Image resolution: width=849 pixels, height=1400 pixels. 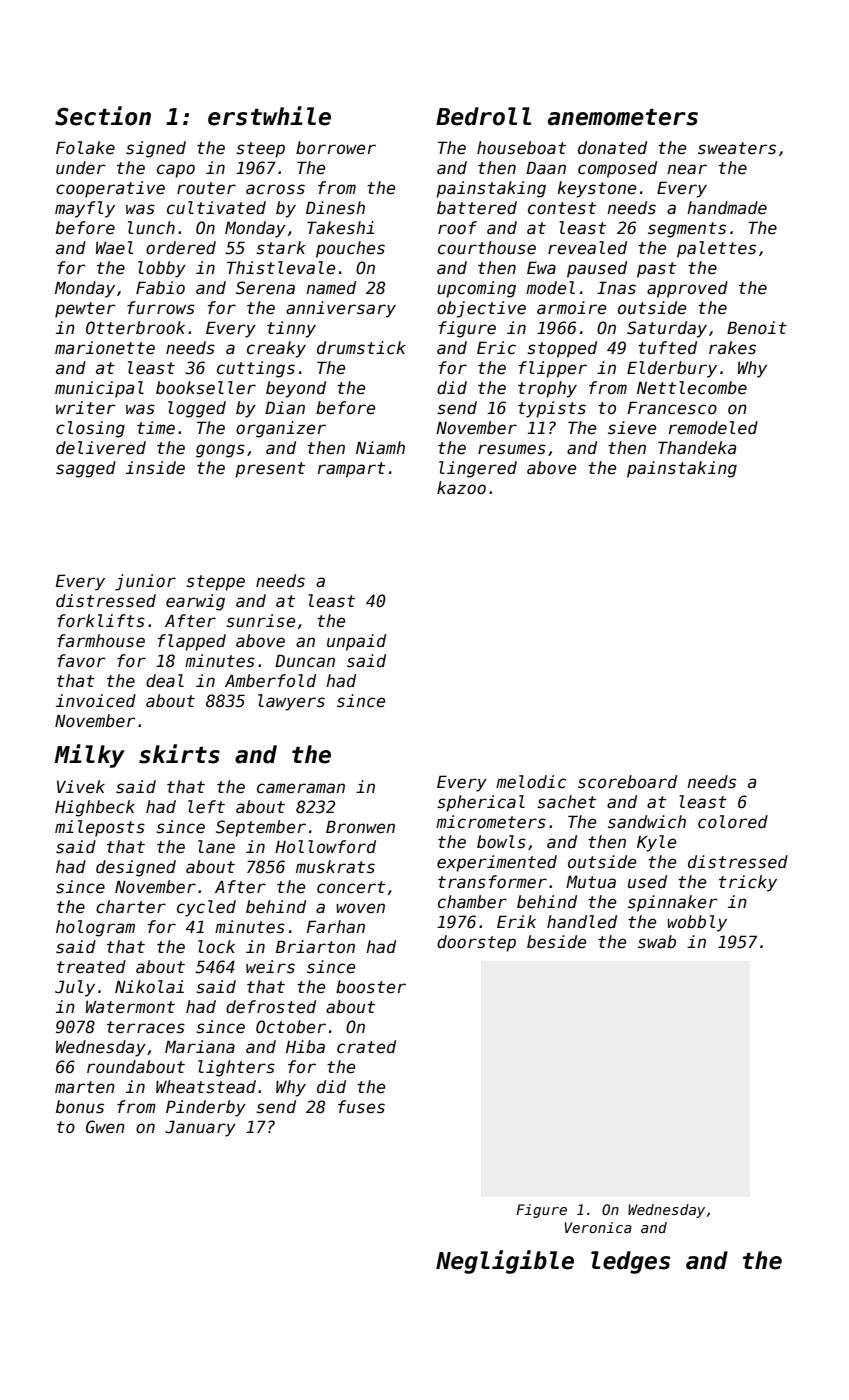 What do you see at coordinates (657, 942) in the screenshot?
I see `swab` at bounding box center [657, 942].
